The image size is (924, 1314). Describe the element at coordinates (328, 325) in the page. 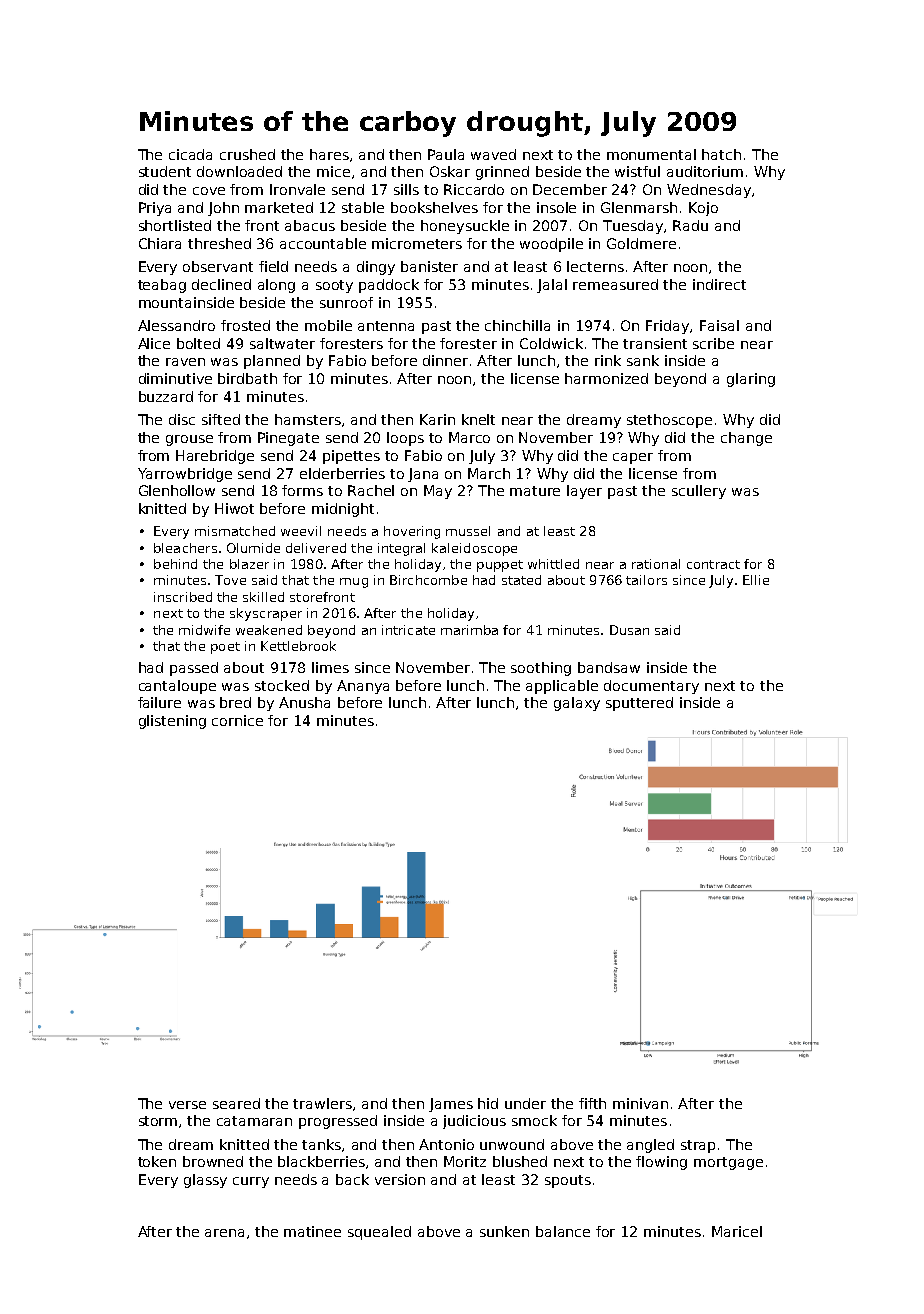

I see `mobile` at that location.
